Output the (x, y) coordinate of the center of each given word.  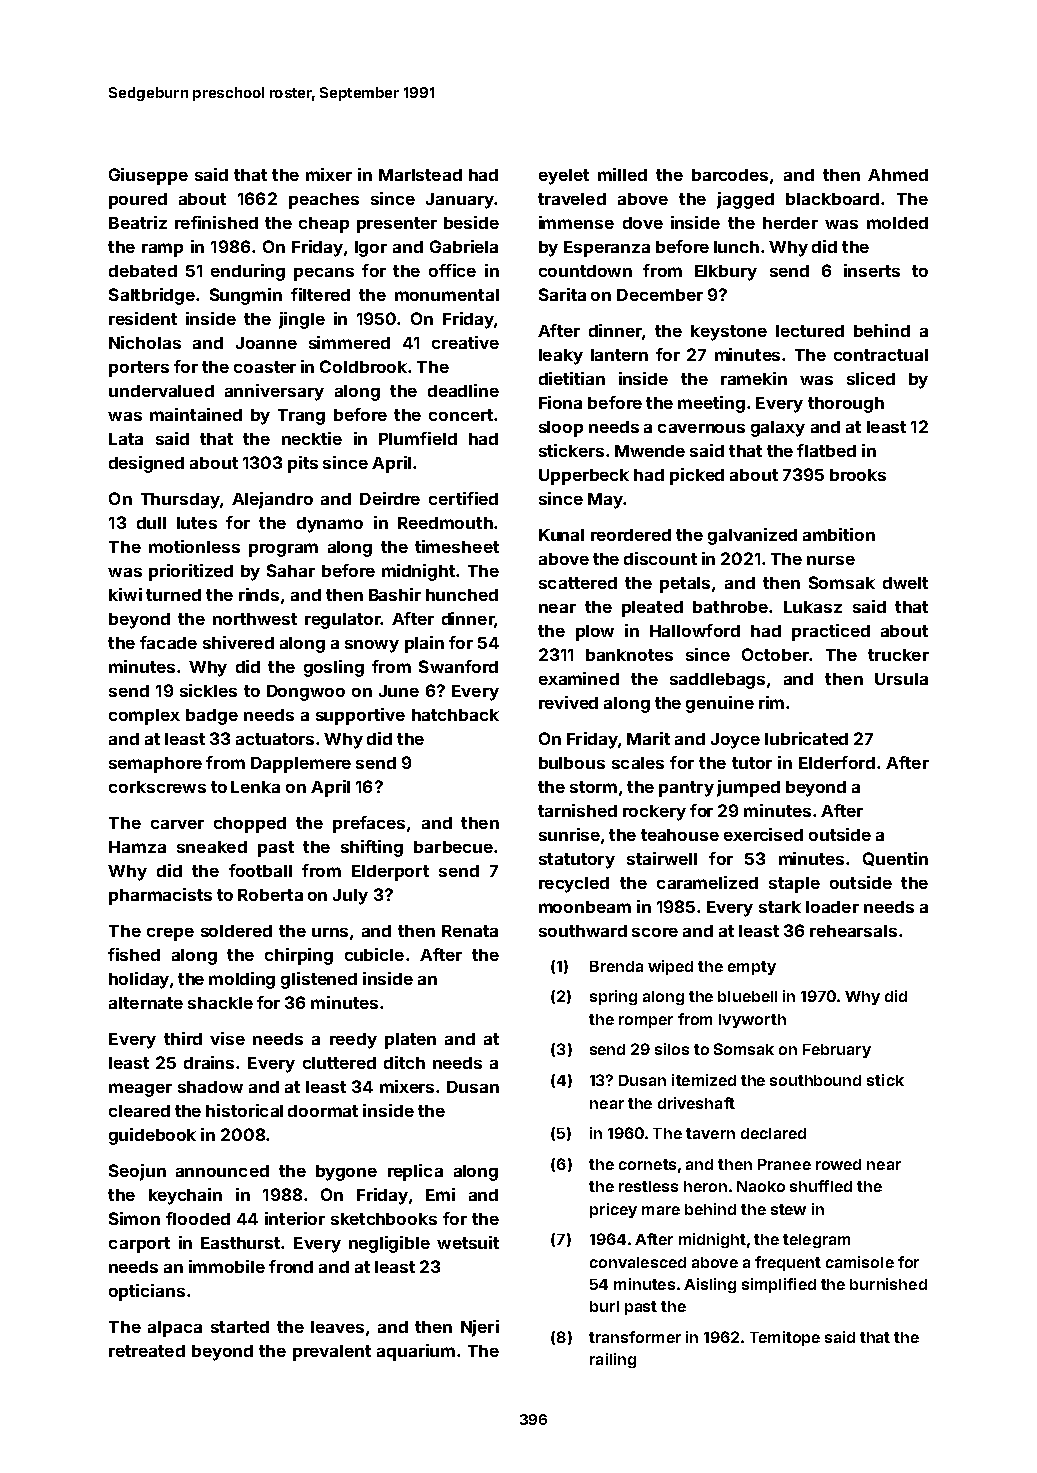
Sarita (562, 294)
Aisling (710, 1285)
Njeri (480, 1328)
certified (463, 498)
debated (143, 271)
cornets (647, 1164)
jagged (745, 200)
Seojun (137, 1172)
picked (697, 476)
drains (209, 1062)
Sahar (291, 570)
